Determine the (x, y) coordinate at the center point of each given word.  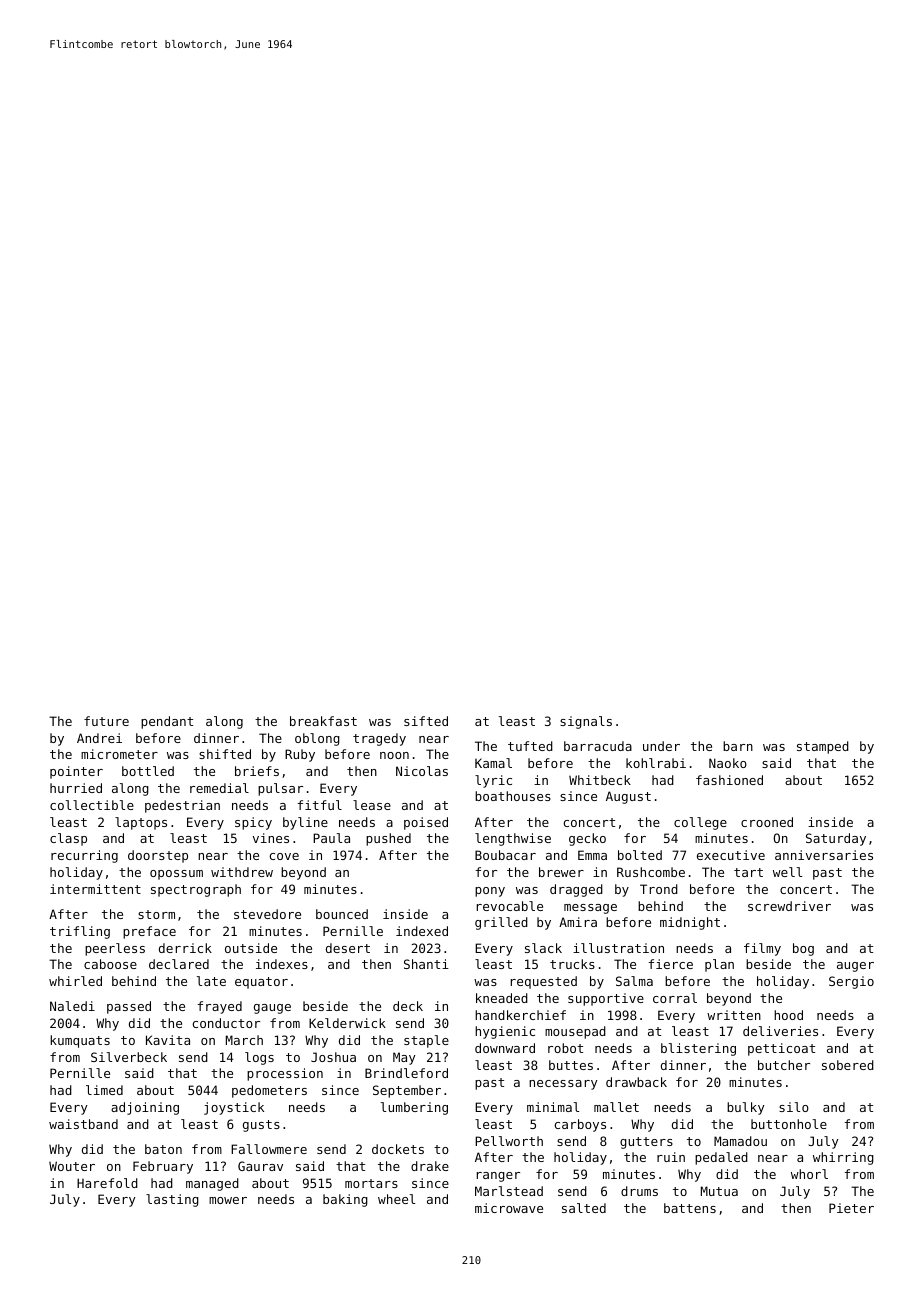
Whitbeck (600, 780)
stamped (823, 747)
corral (675, 998)
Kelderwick (347, 1023)
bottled (148, 771)
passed (129, 1007)
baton (163, 1149)
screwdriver (789, 906)
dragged (576, 890)
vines (271, 838)
